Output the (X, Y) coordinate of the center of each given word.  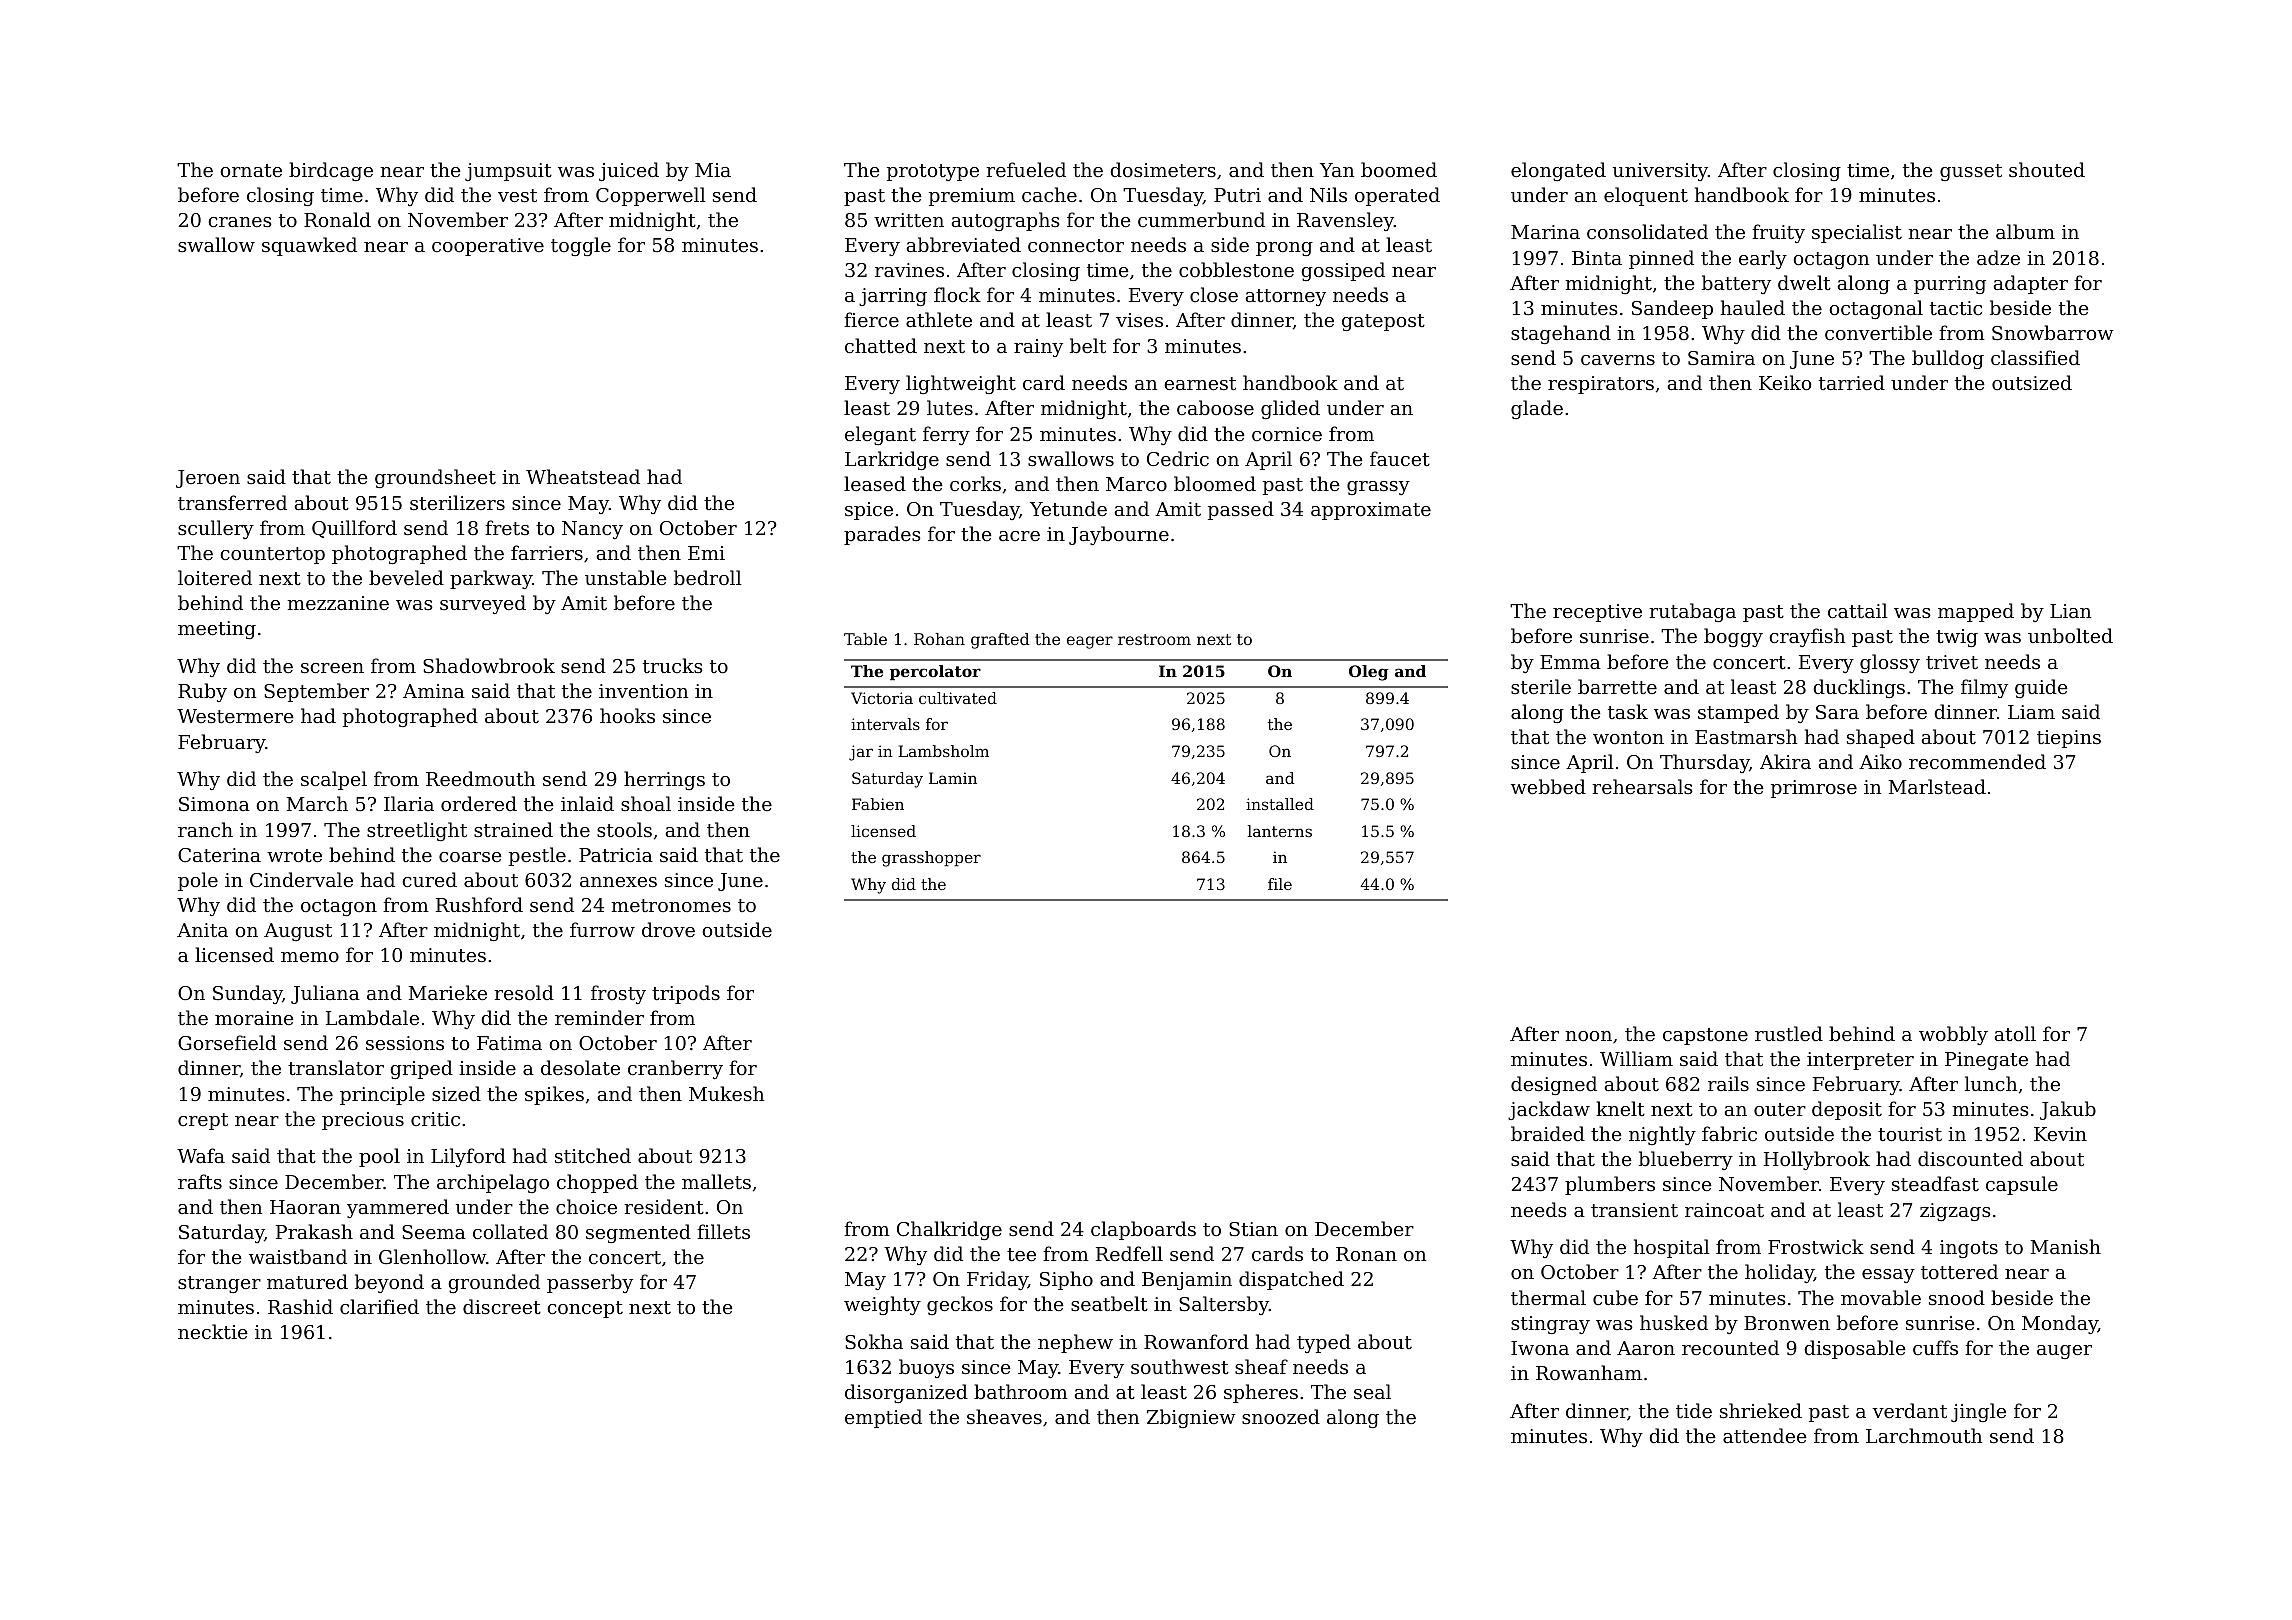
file (1280, 884)
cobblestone (1236, 269)
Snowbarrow (2053, 332)
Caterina (219, 855)
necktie (213, 1331)
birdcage (331, 171)
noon (1588, 1036)
